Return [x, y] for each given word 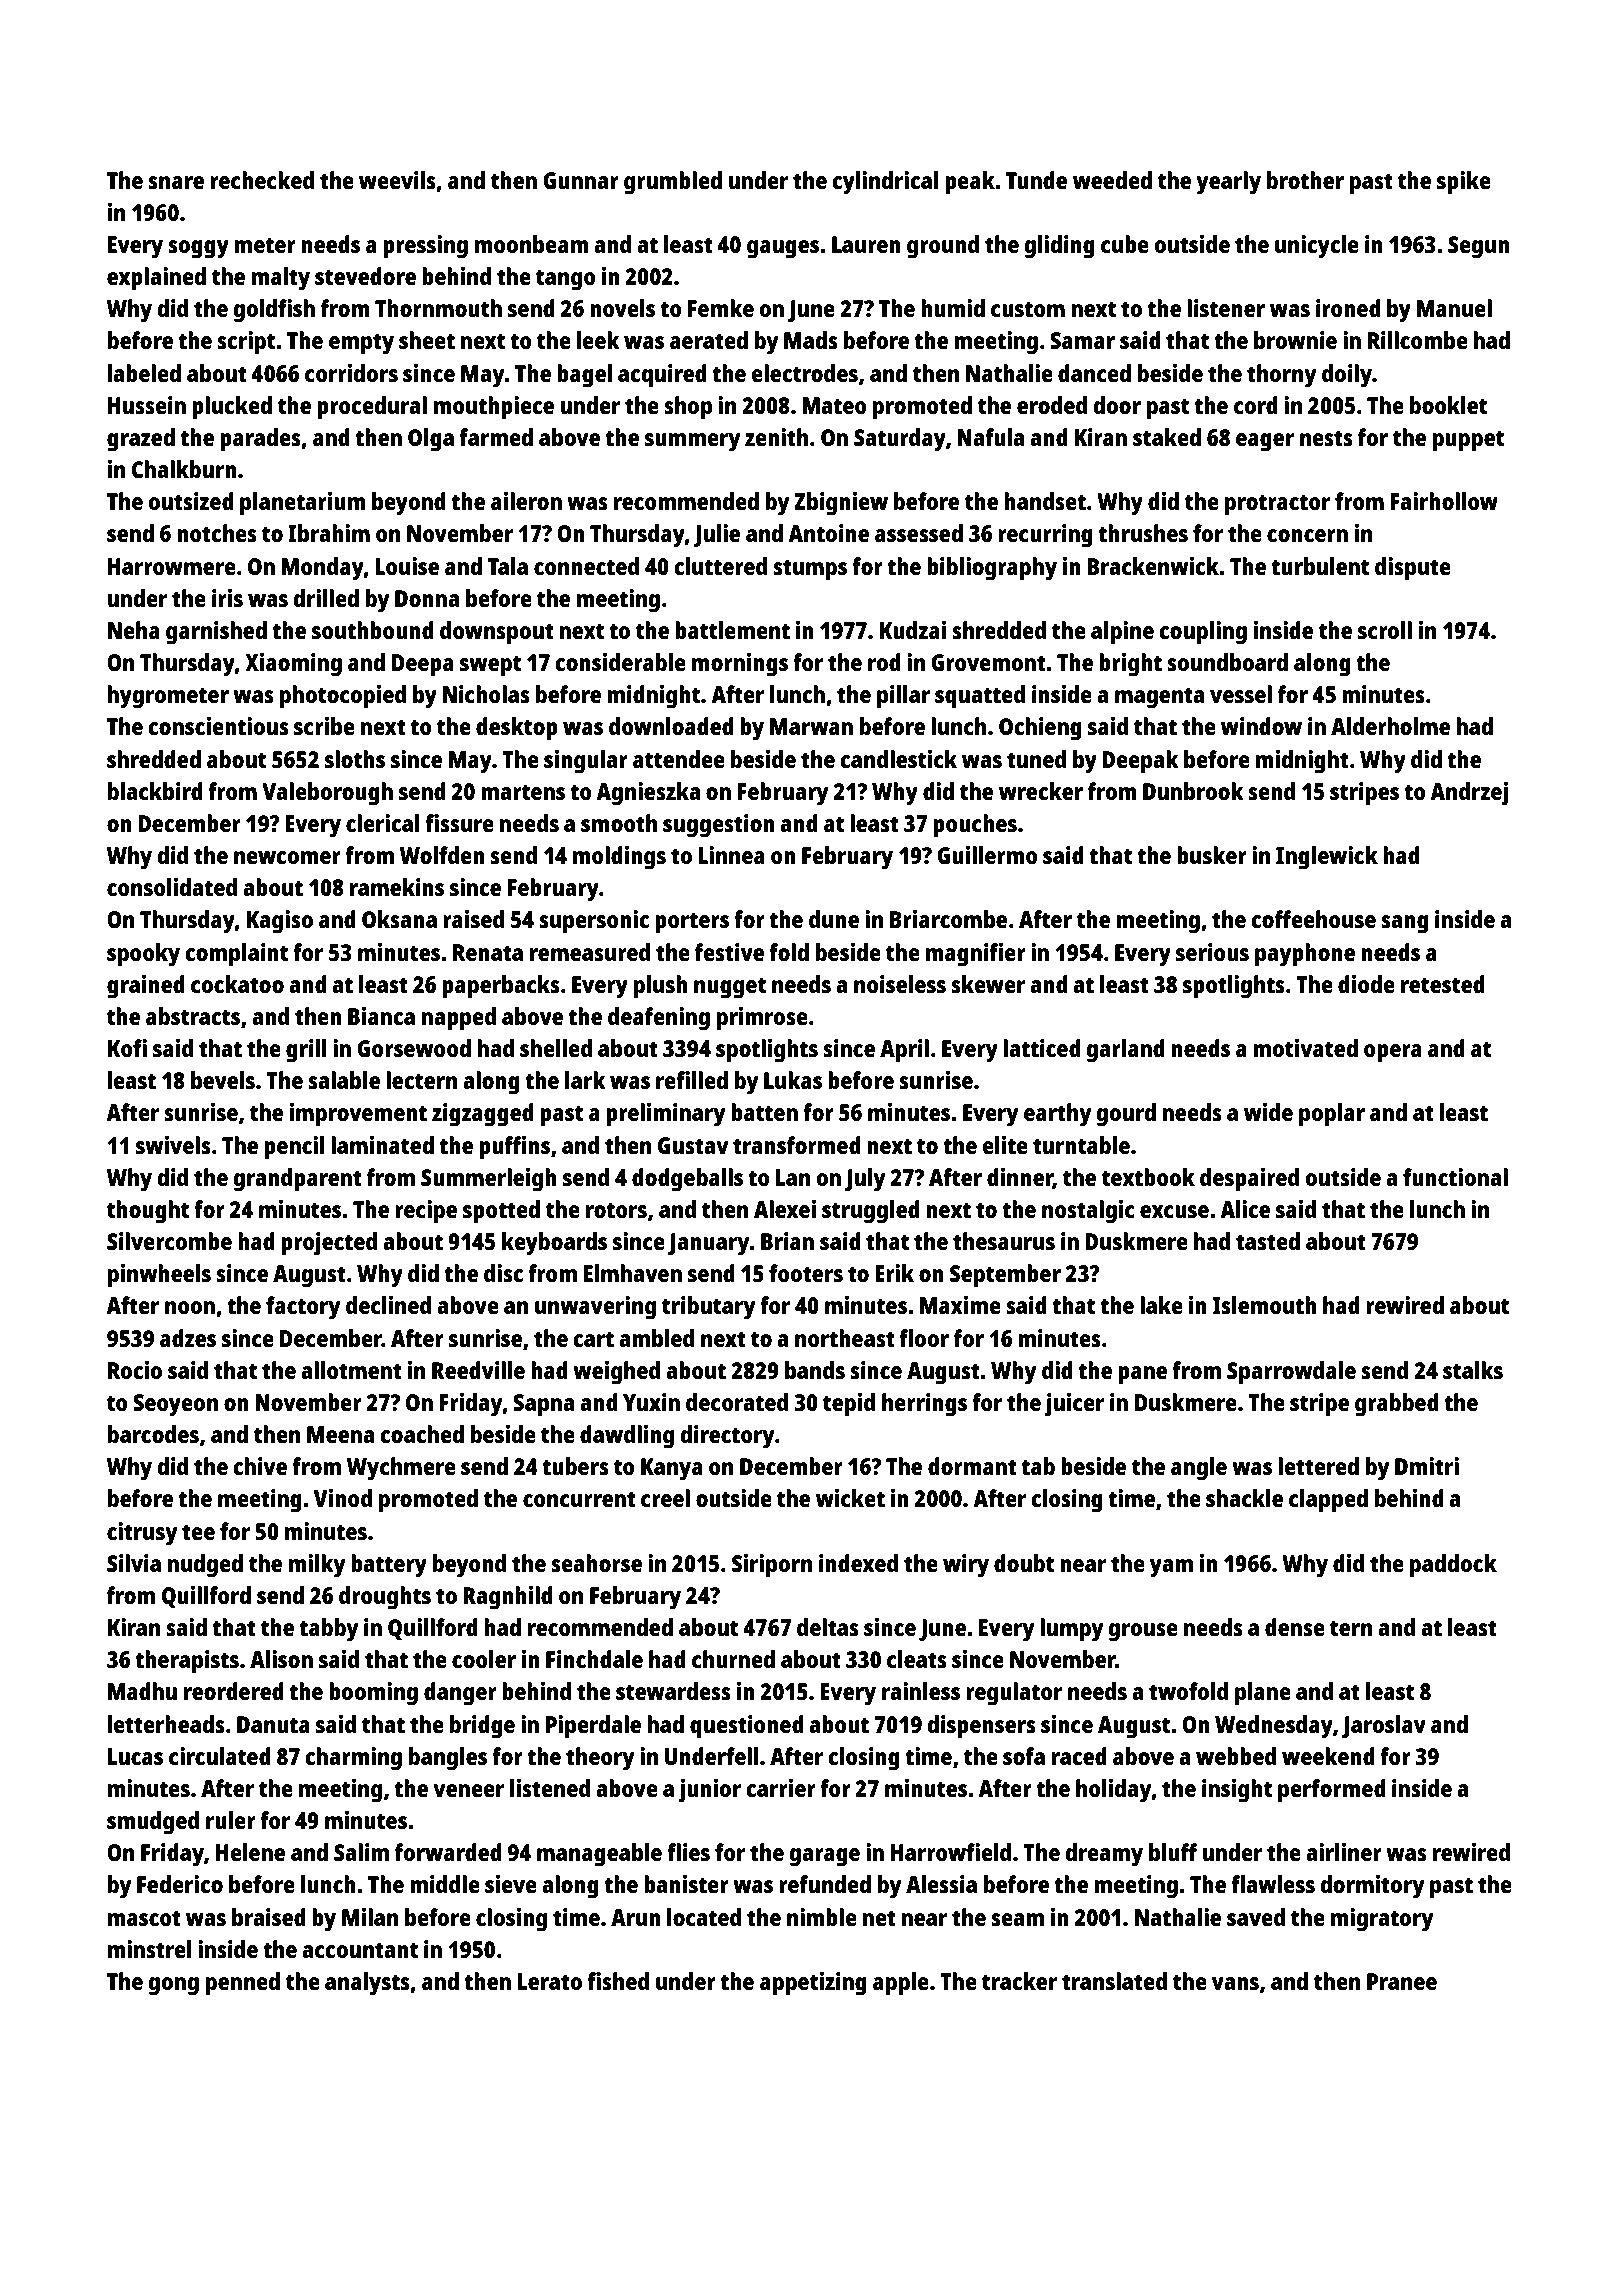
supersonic [594, 922]
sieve [511, 1884]
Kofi [127, 1048]
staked [1167, 437]
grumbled [673, 183]
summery [693, 442]
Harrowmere [172, 566]
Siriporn [772, 1566]
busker [1212, 855]
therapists [187, 1662]
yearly [1228, 183]
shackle [1244, 1498]
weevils [397, 180]
